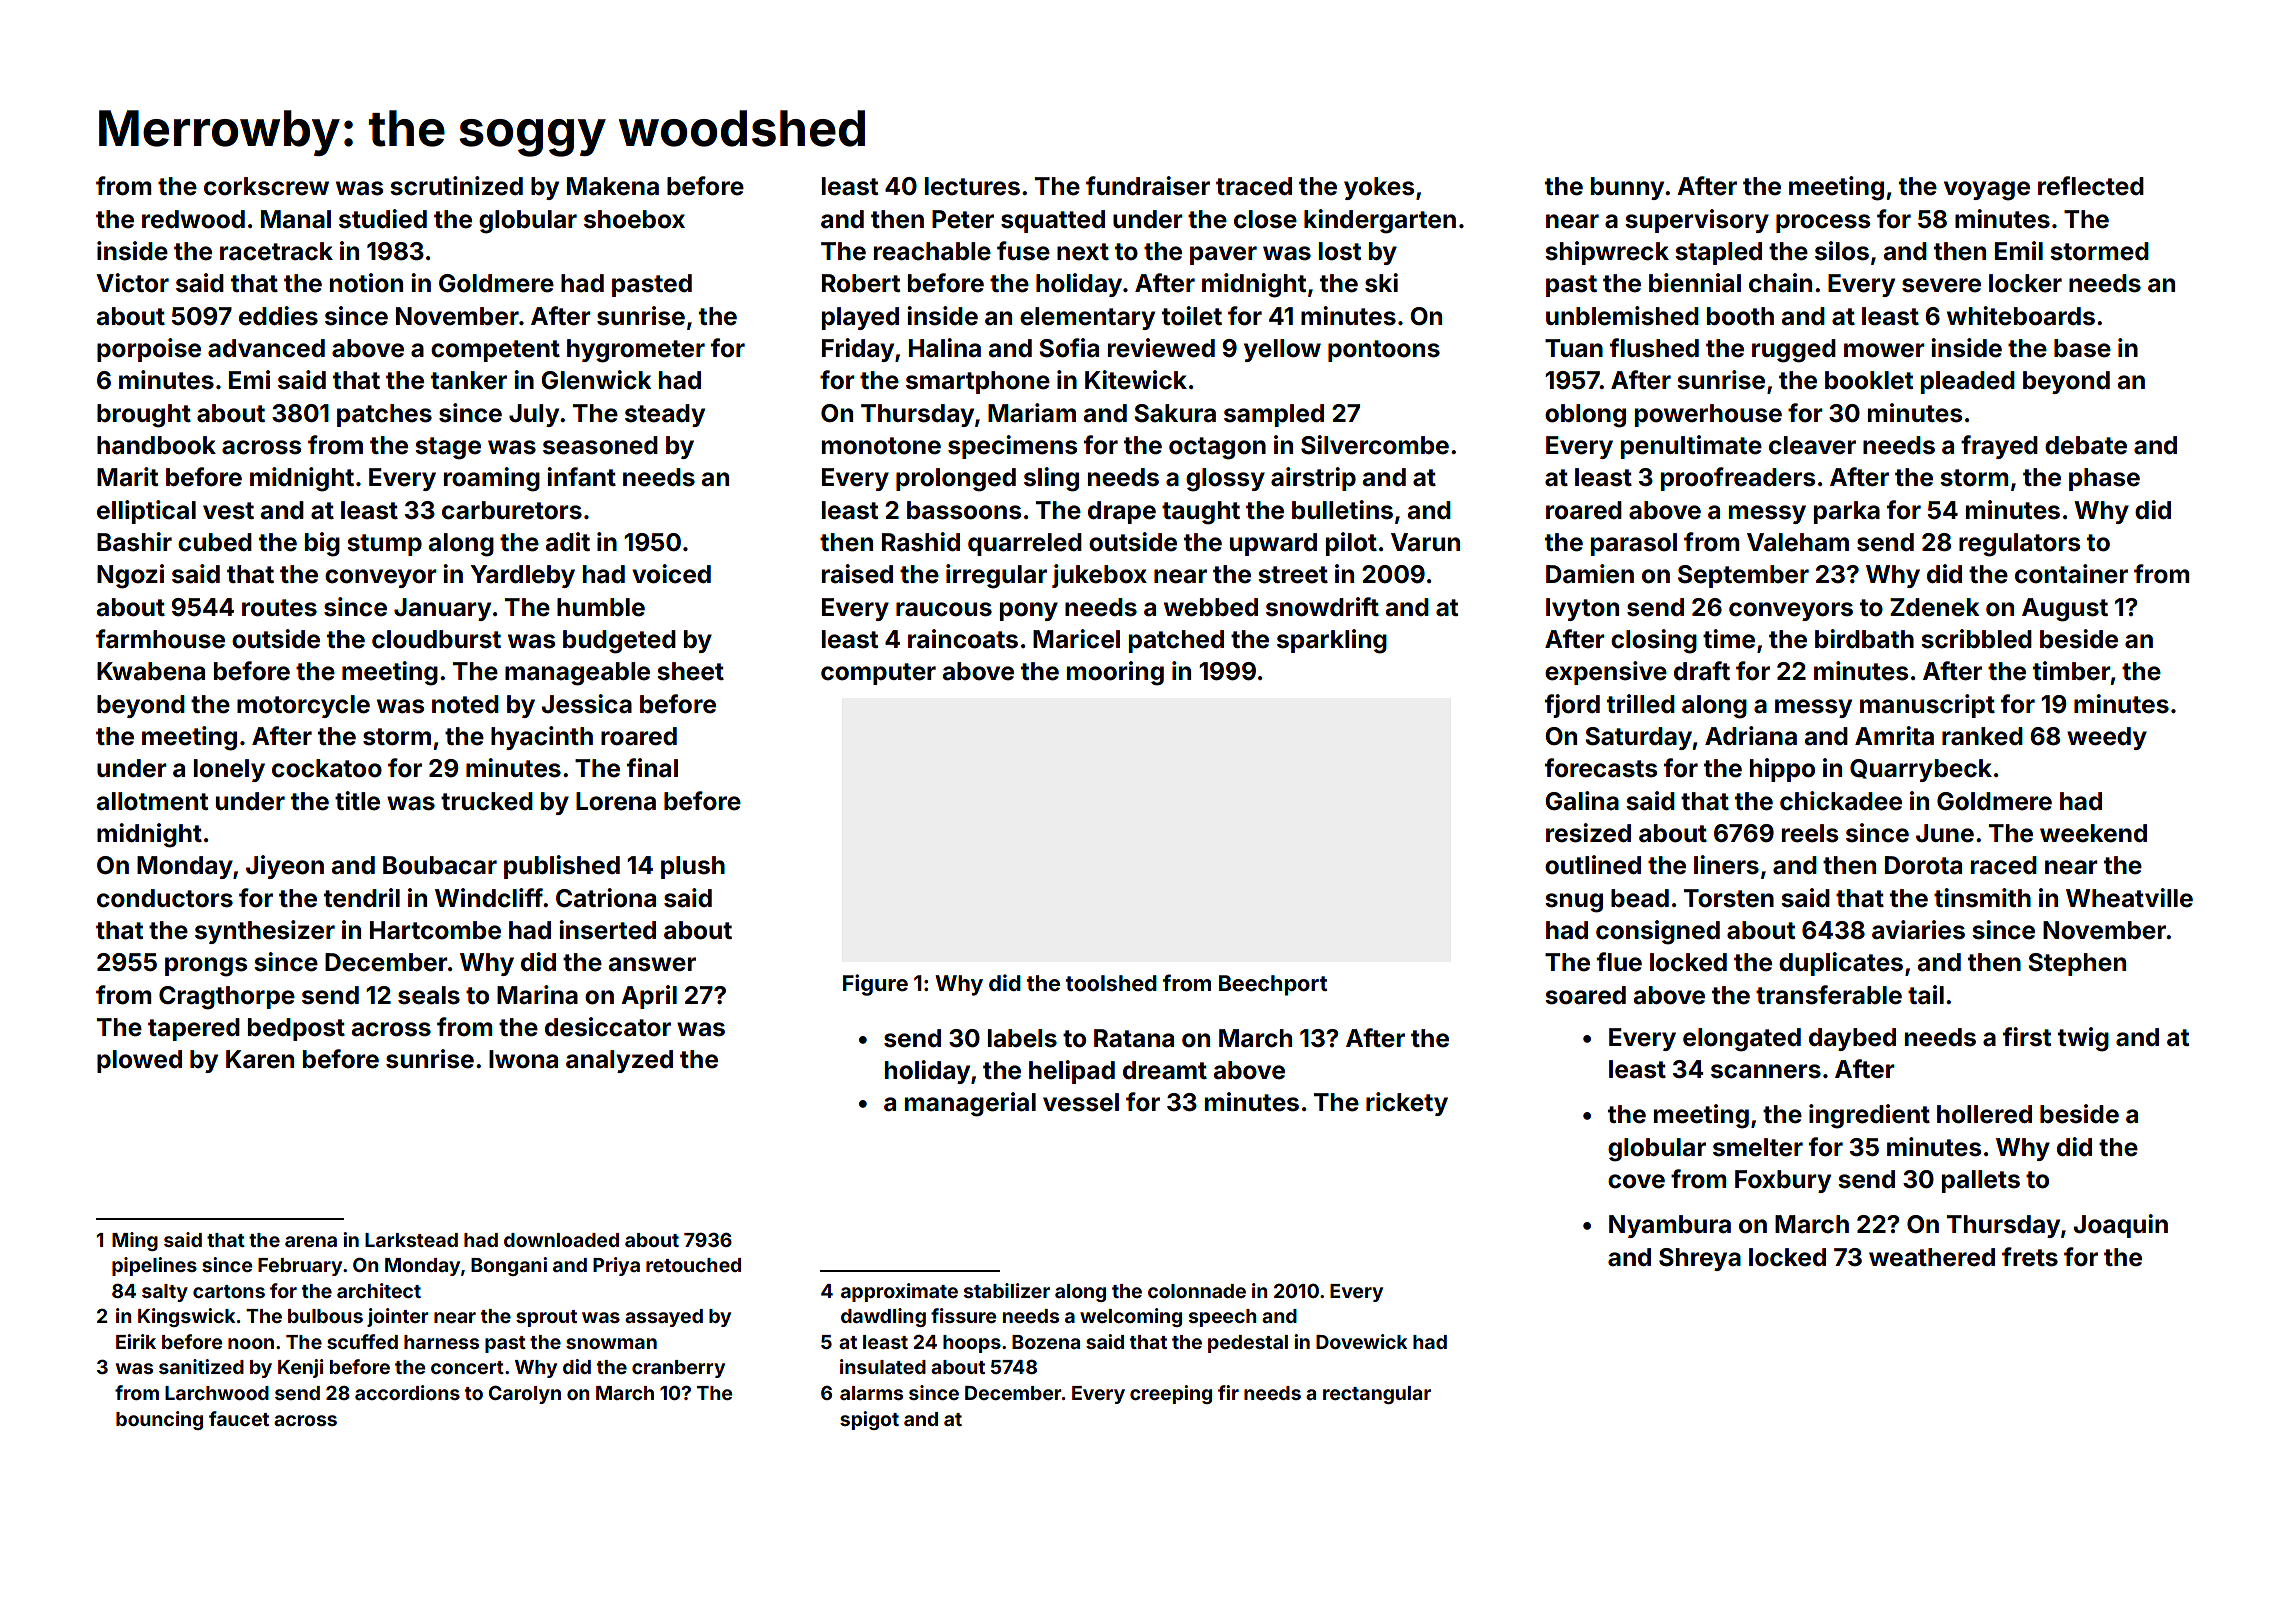 The image size is (2292, 1620). What do you see at coordinates (869, 1420) in the screenshot?
I see `spigot` at bounding box center [869, 1420].
